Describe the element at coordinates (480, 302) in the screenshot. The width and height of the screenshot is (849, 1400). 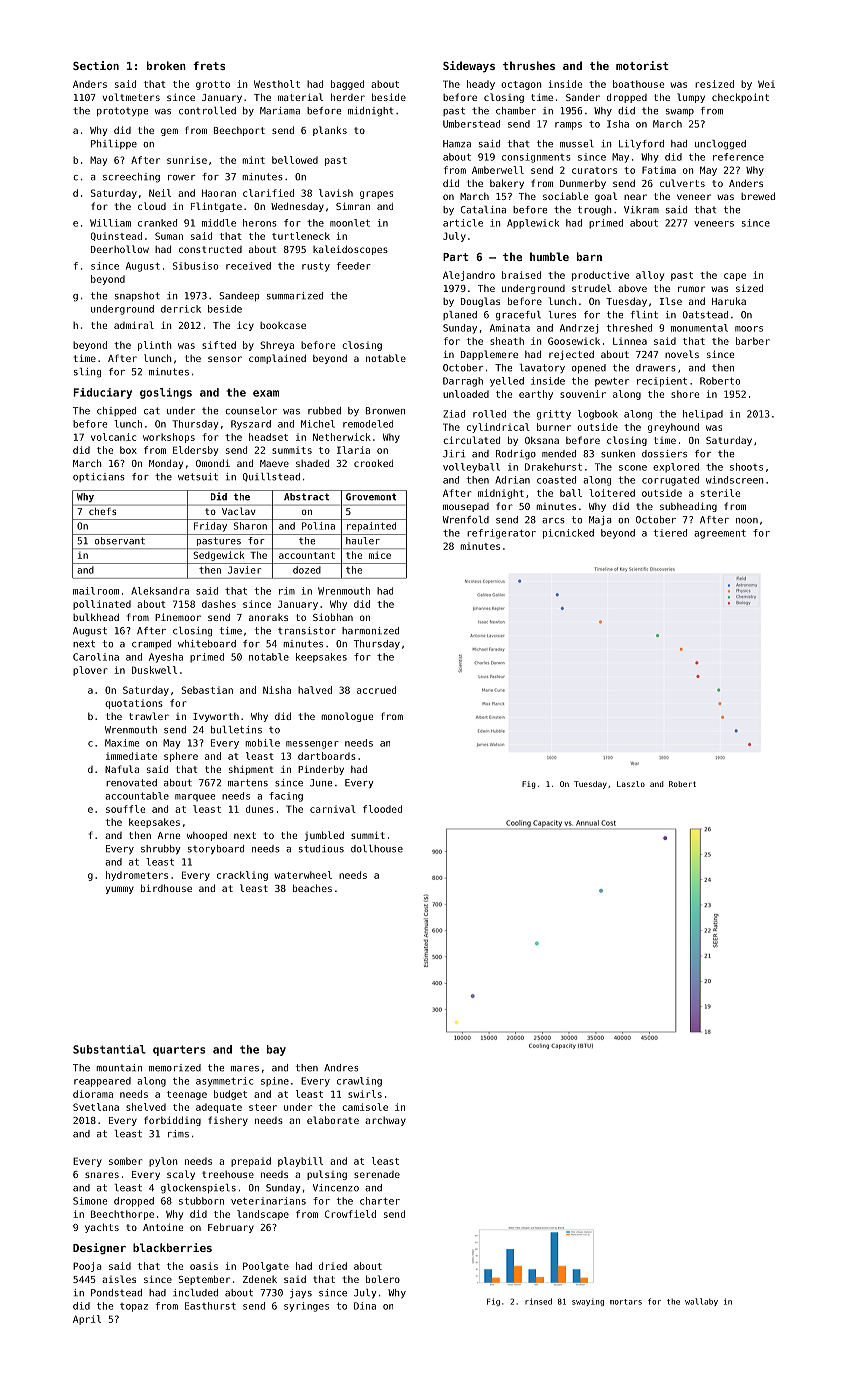
I see `Douglas` at that location.
